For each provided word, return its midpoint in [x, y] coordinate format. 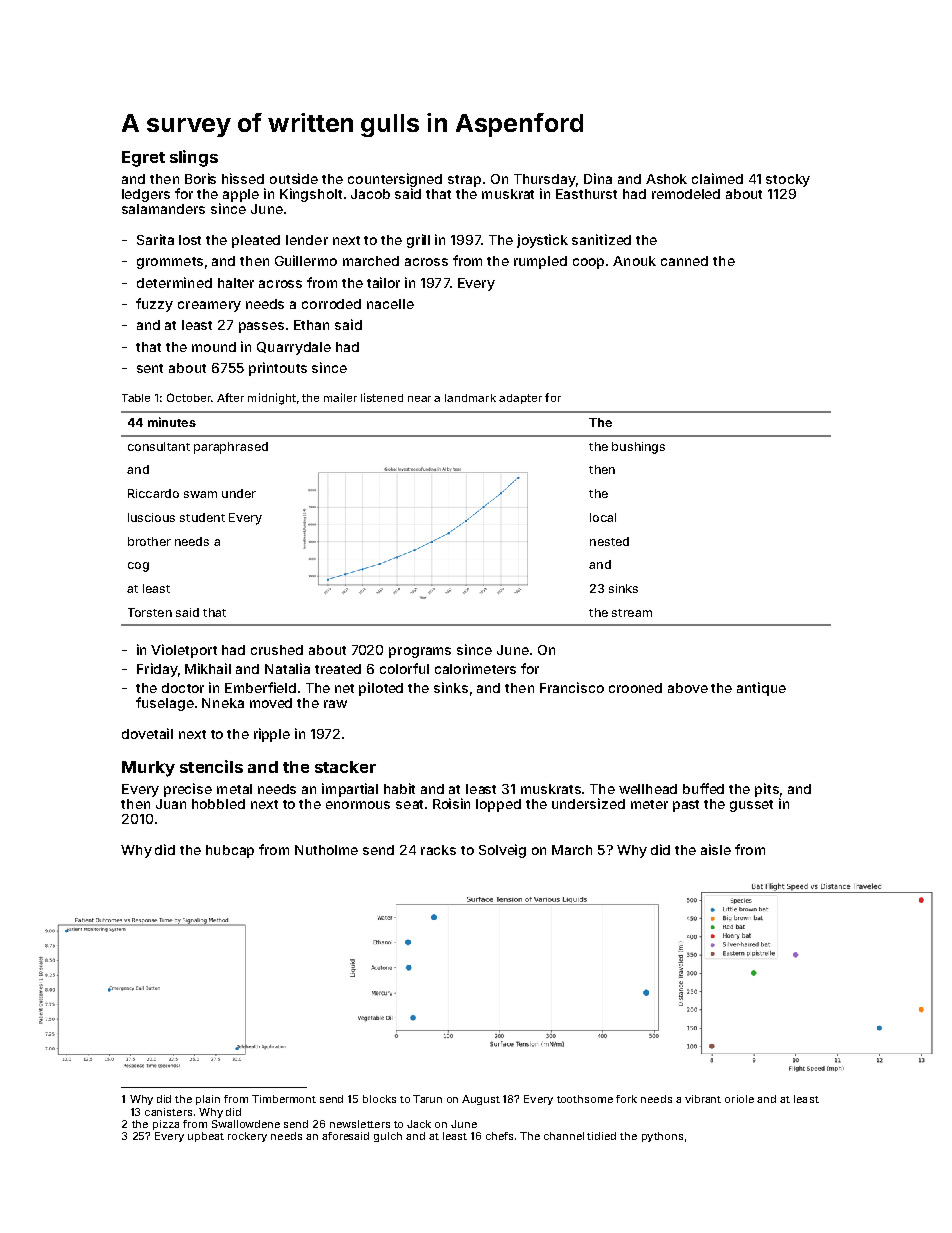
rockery [247, 1137]
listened [382, 397]
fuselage [165, 704]
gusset [751, 806]
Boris [200, 178]
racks [438, 850]
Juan [171, 804]
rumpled [540, 262]
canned [684, 261]
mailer [340, 397]
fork [626, 1099]
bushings [638, 448]
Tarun [427, 1099]
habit [399, 788]
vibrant [703, 1099]
